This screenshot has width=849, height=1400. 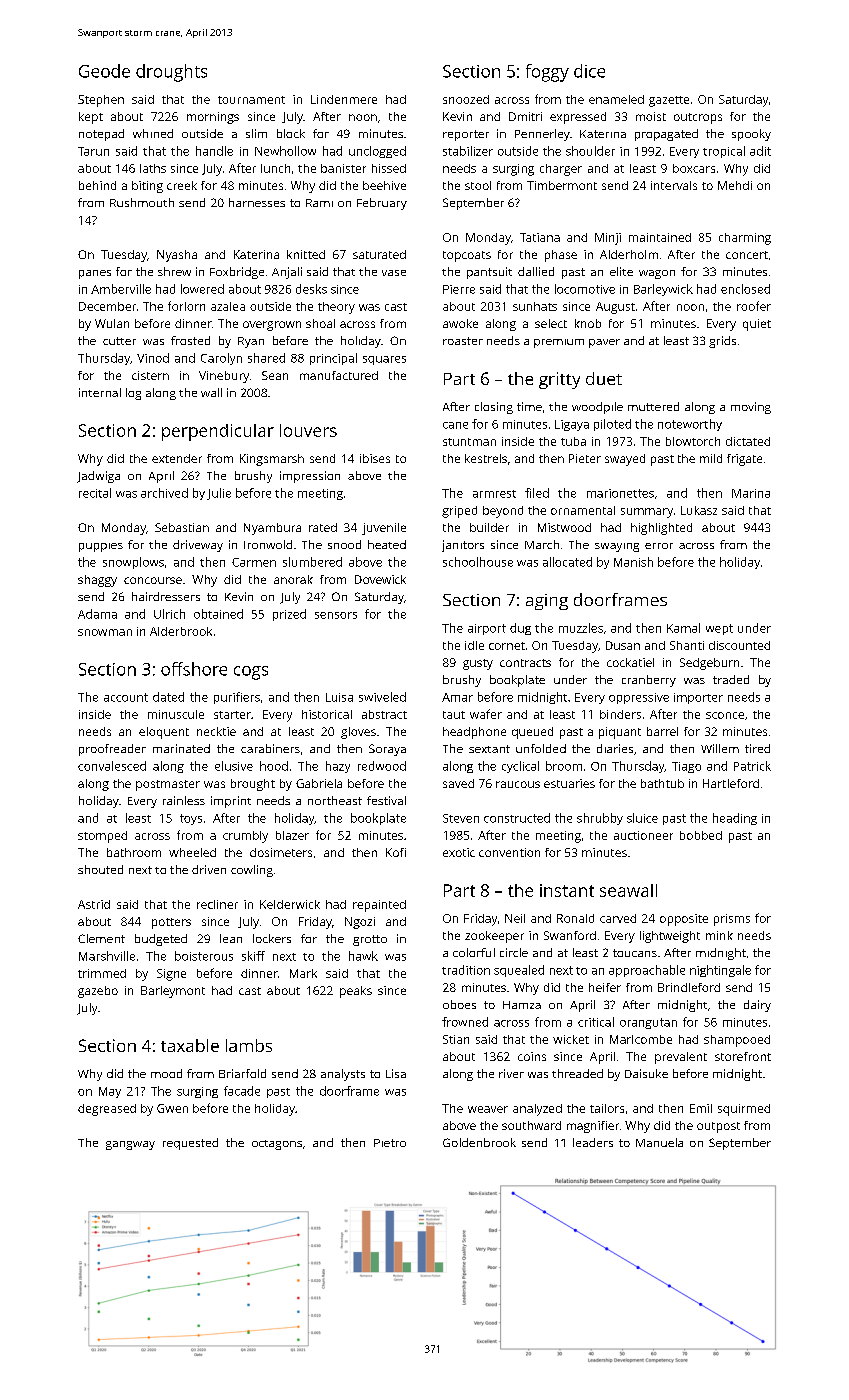 I want to click on kestrels, so click(x=486, y=458).
